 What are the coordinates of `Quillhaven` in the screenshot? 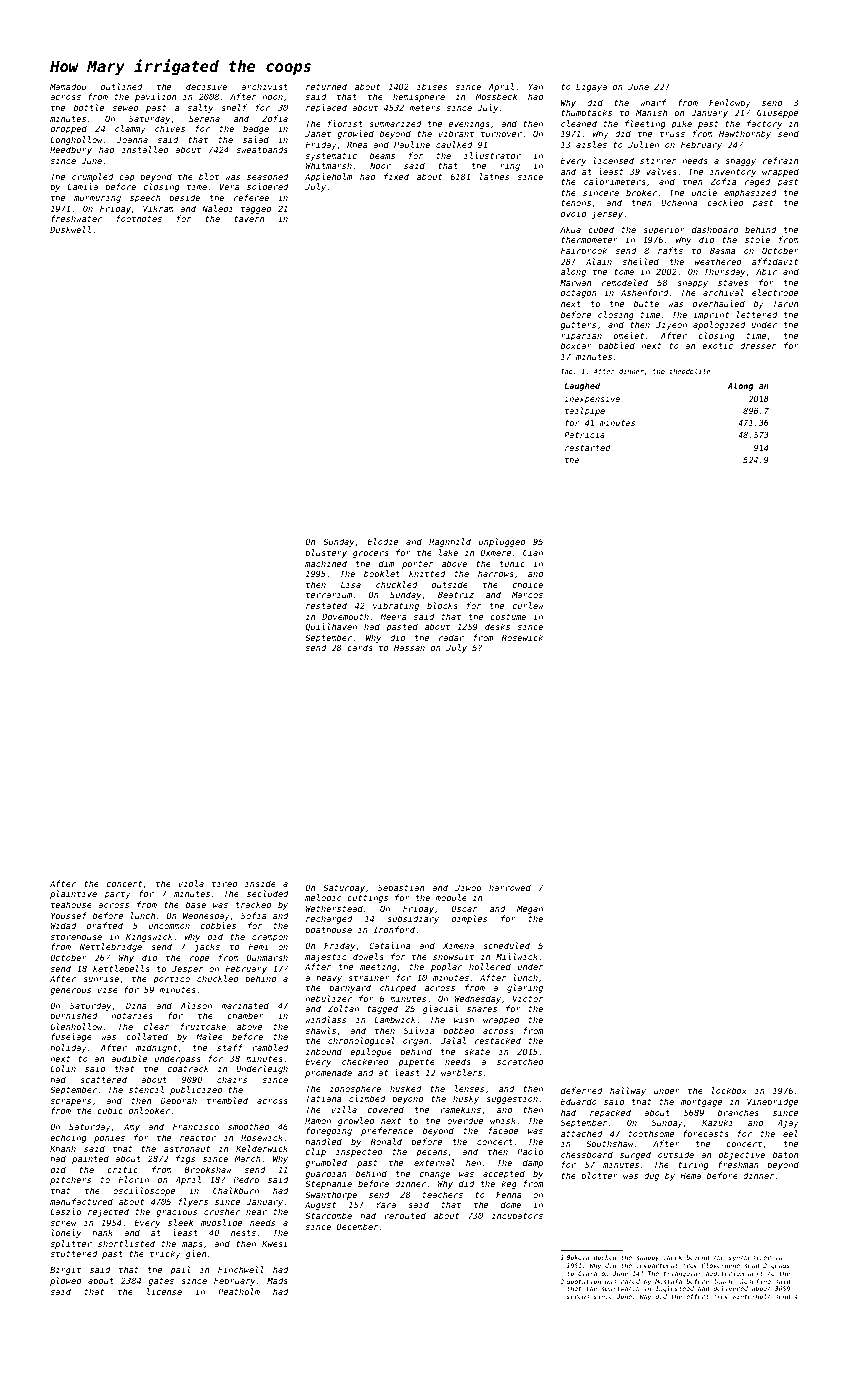 It's located at (331, 627).
